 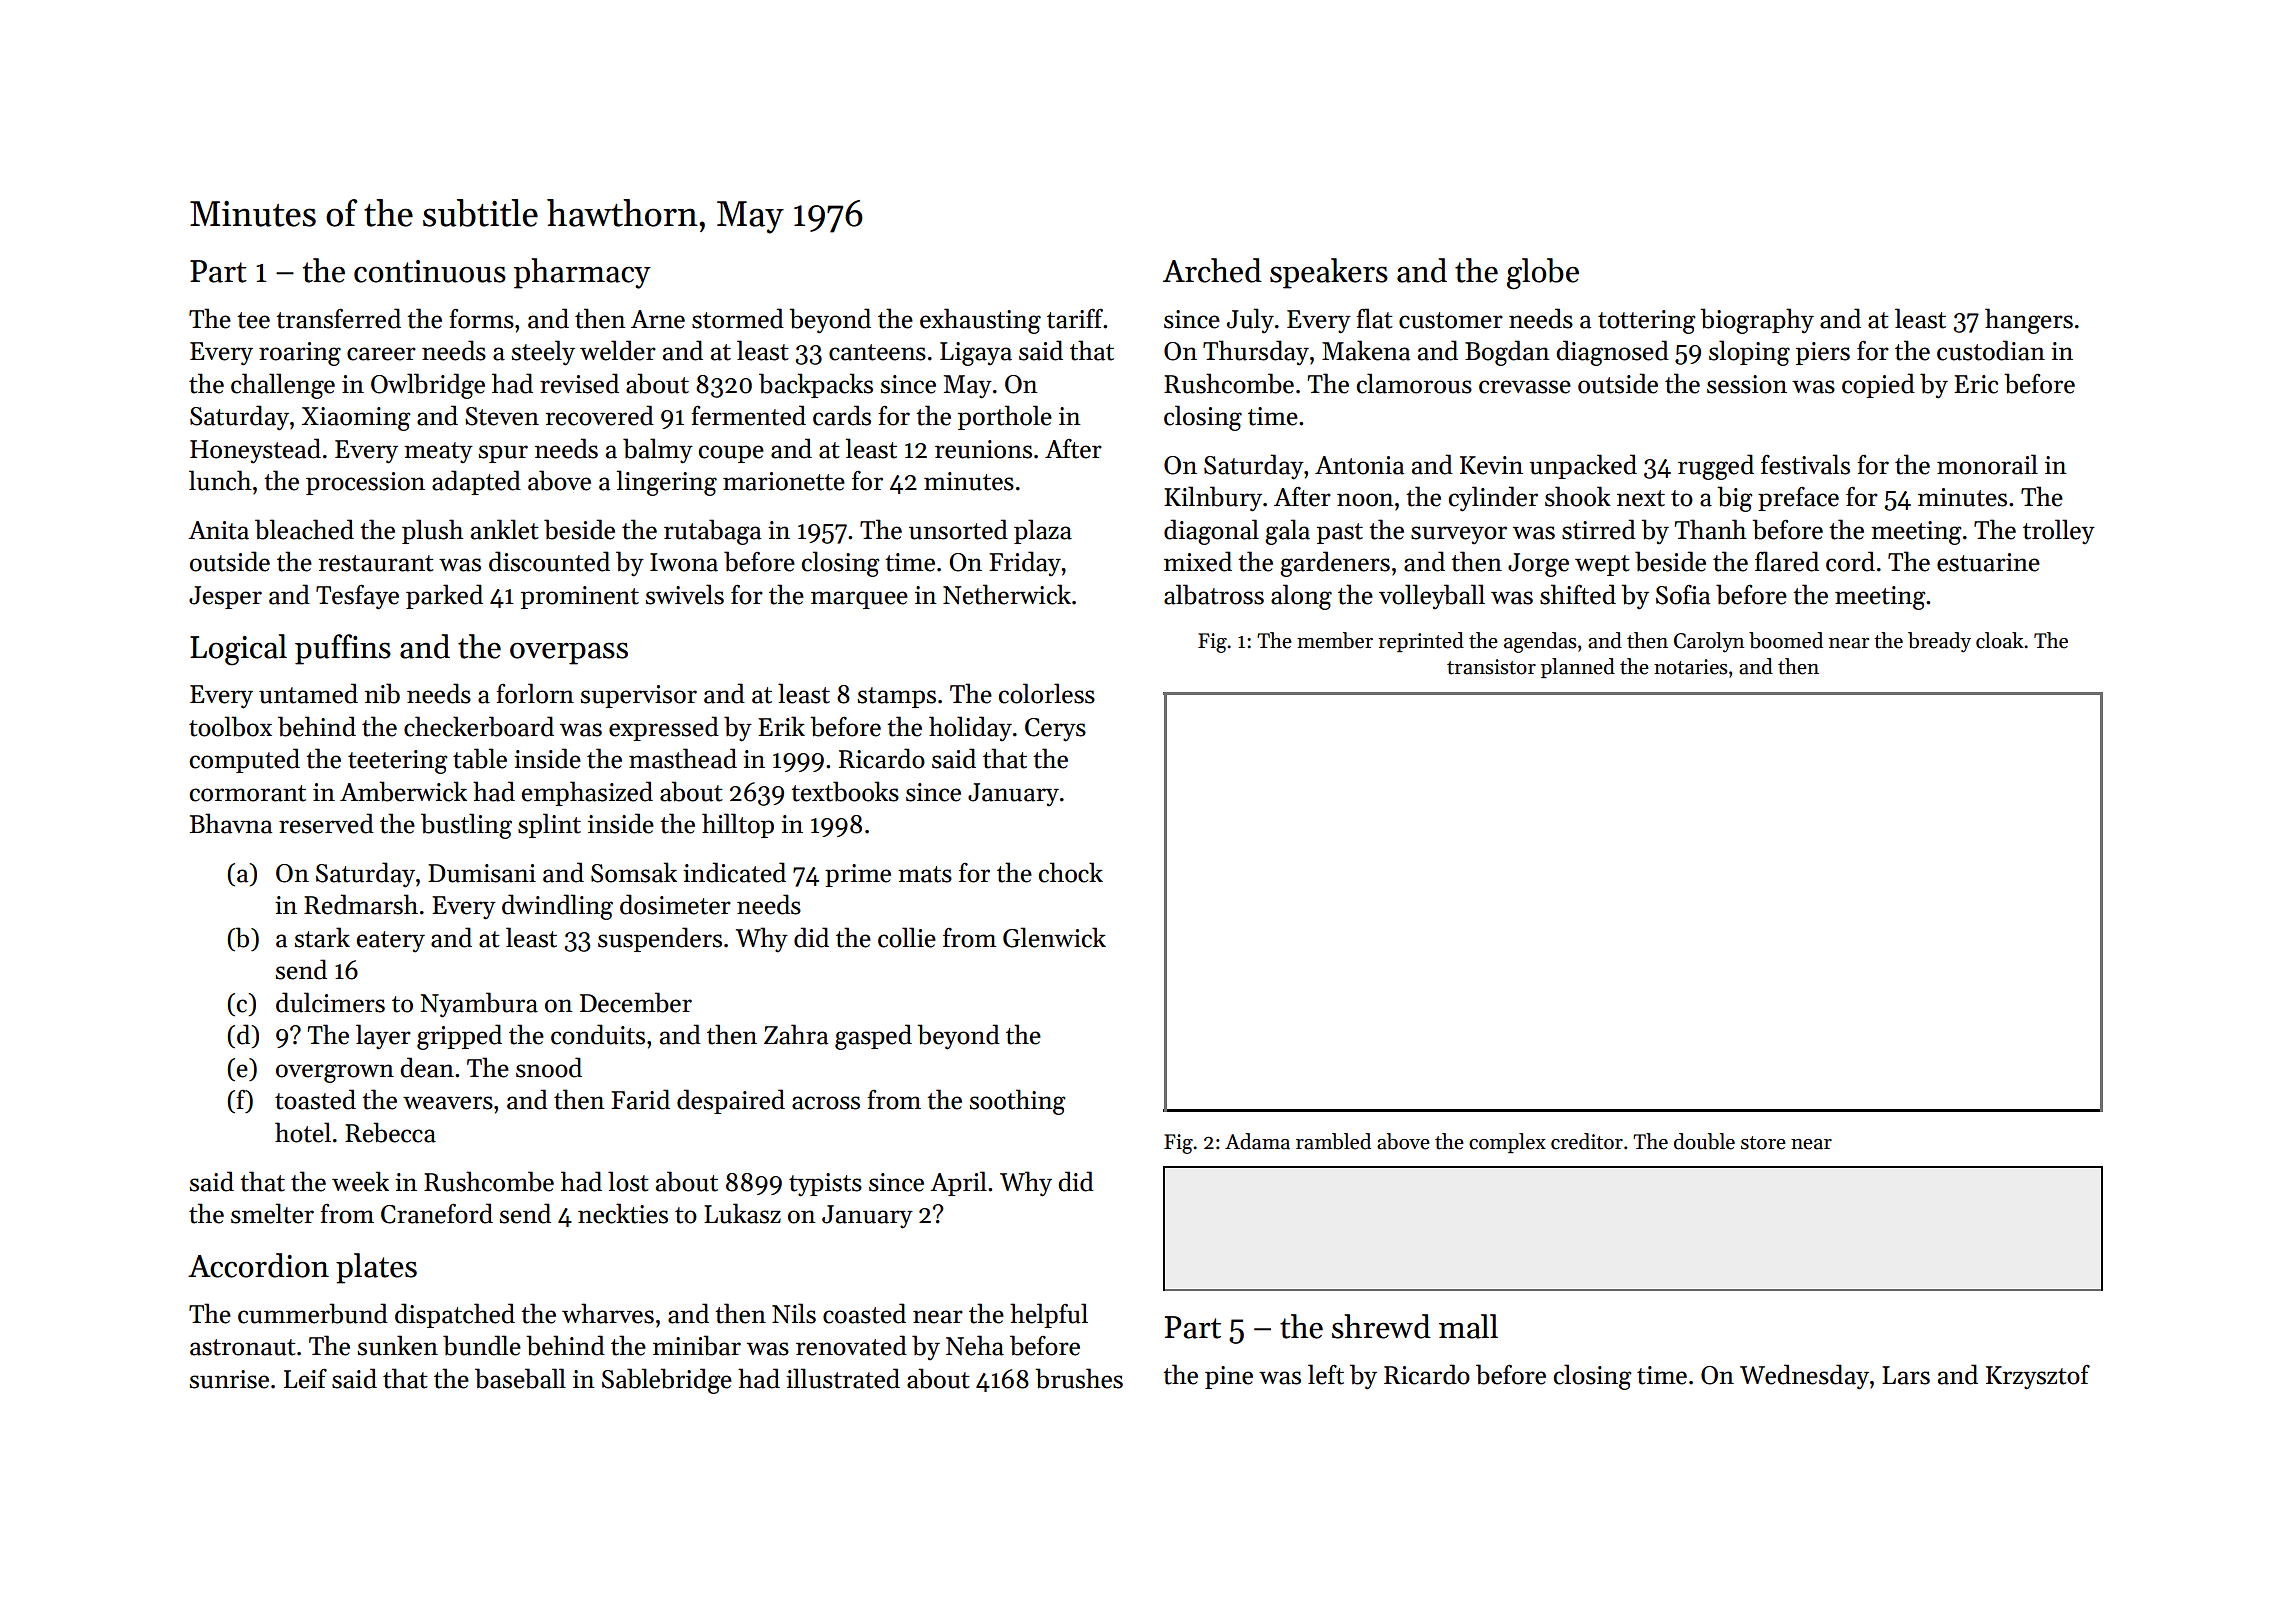 What do you see at coordinates (1054, 937) in the screenshot?
I see `Glenwick` at bounding box center [1054, 937].
